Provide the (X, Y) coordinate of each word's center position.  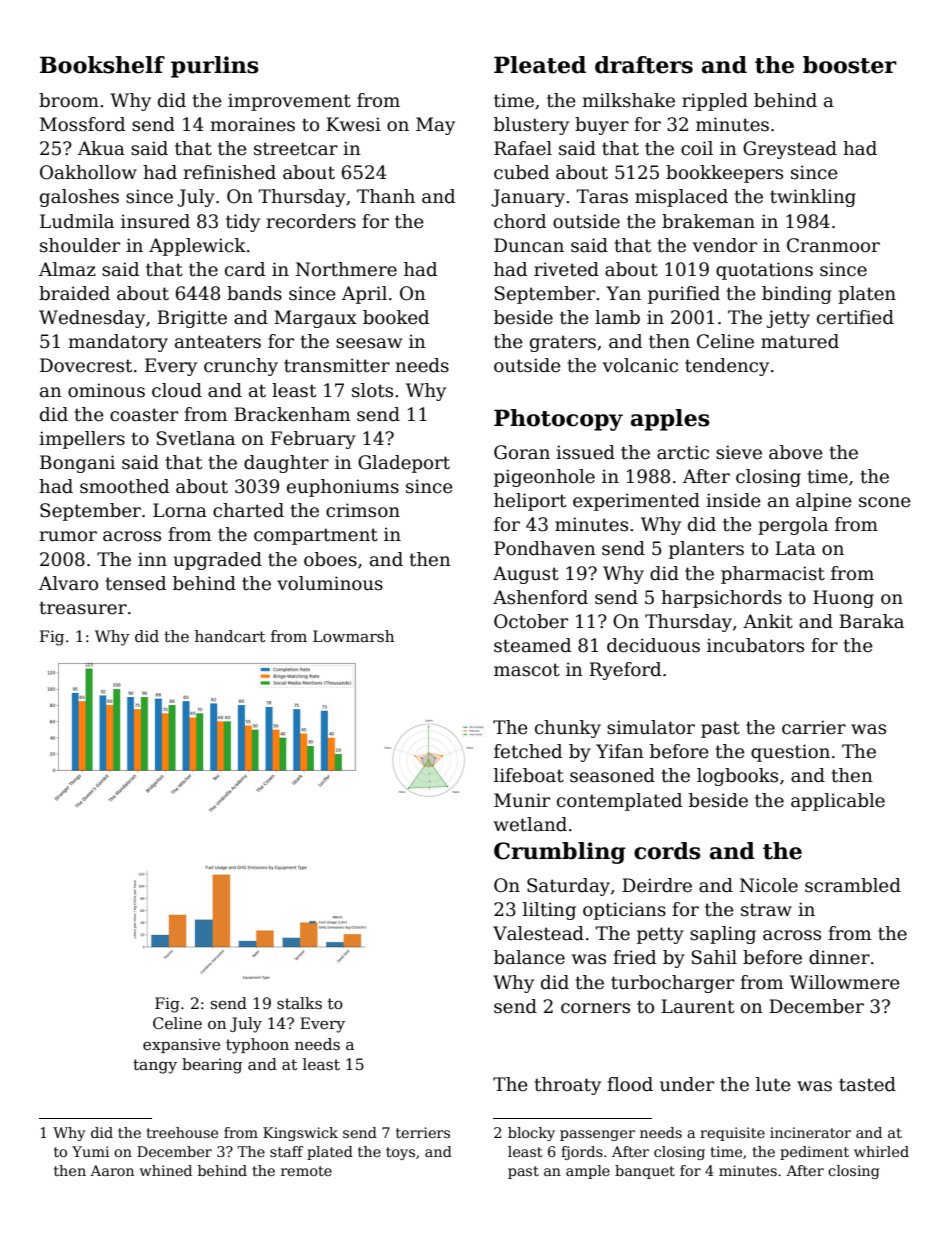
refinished (229, 172)
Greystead (790, 150)
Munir (522, 800)
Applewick (197, 247)
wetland (530, 824)
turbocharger (672, 984)
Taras (602, 196)
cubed (521, 172)
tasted (867, 1084)
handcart (230, 636)
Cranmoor (833, 245)
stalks (299, 1003)
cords (667, 851)
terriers (423, 1132)
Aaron (112, 1170)
